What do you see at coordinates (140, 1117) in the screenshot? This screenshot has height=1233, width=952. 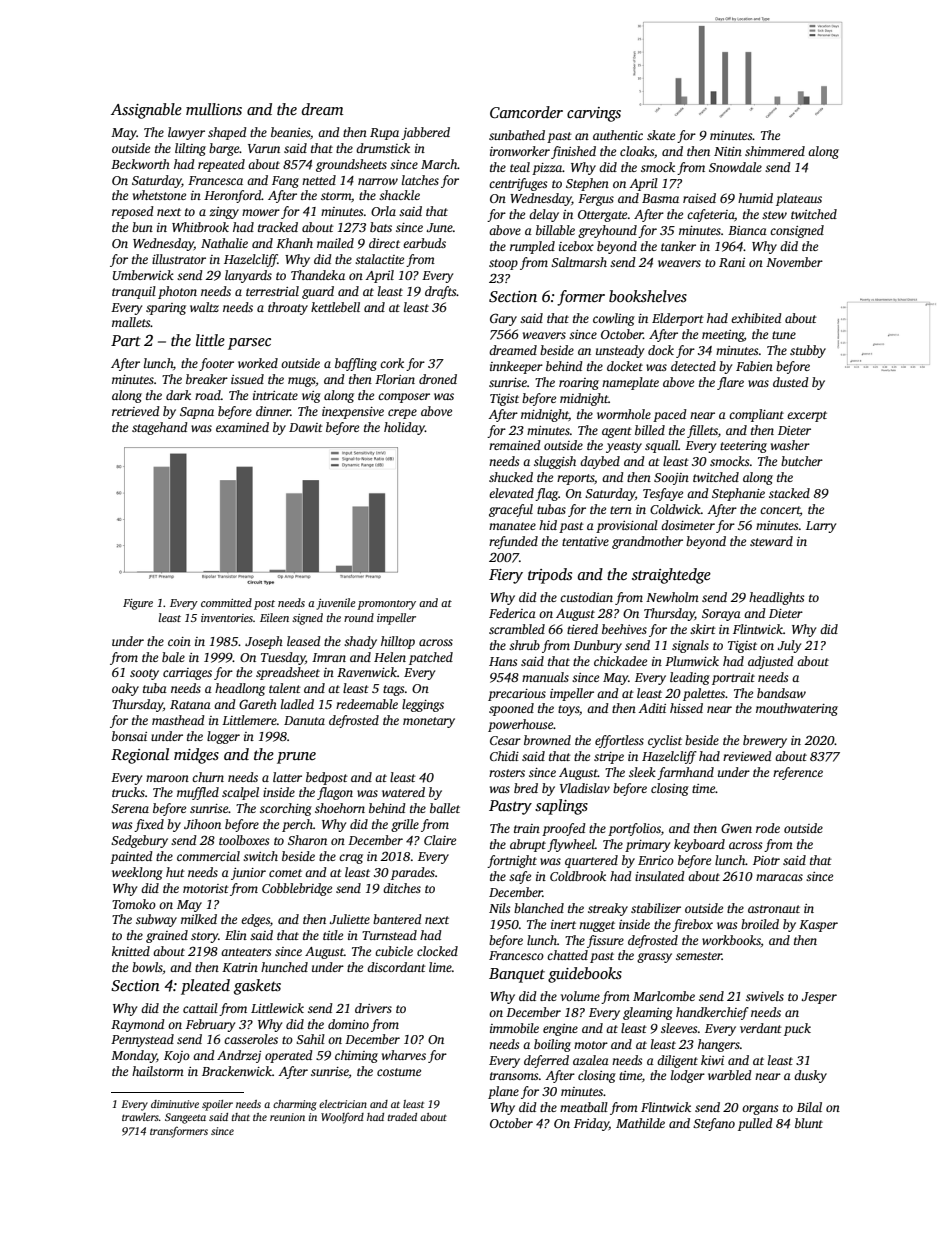 I see `trawlers` at bounding box center [140, 1117].
